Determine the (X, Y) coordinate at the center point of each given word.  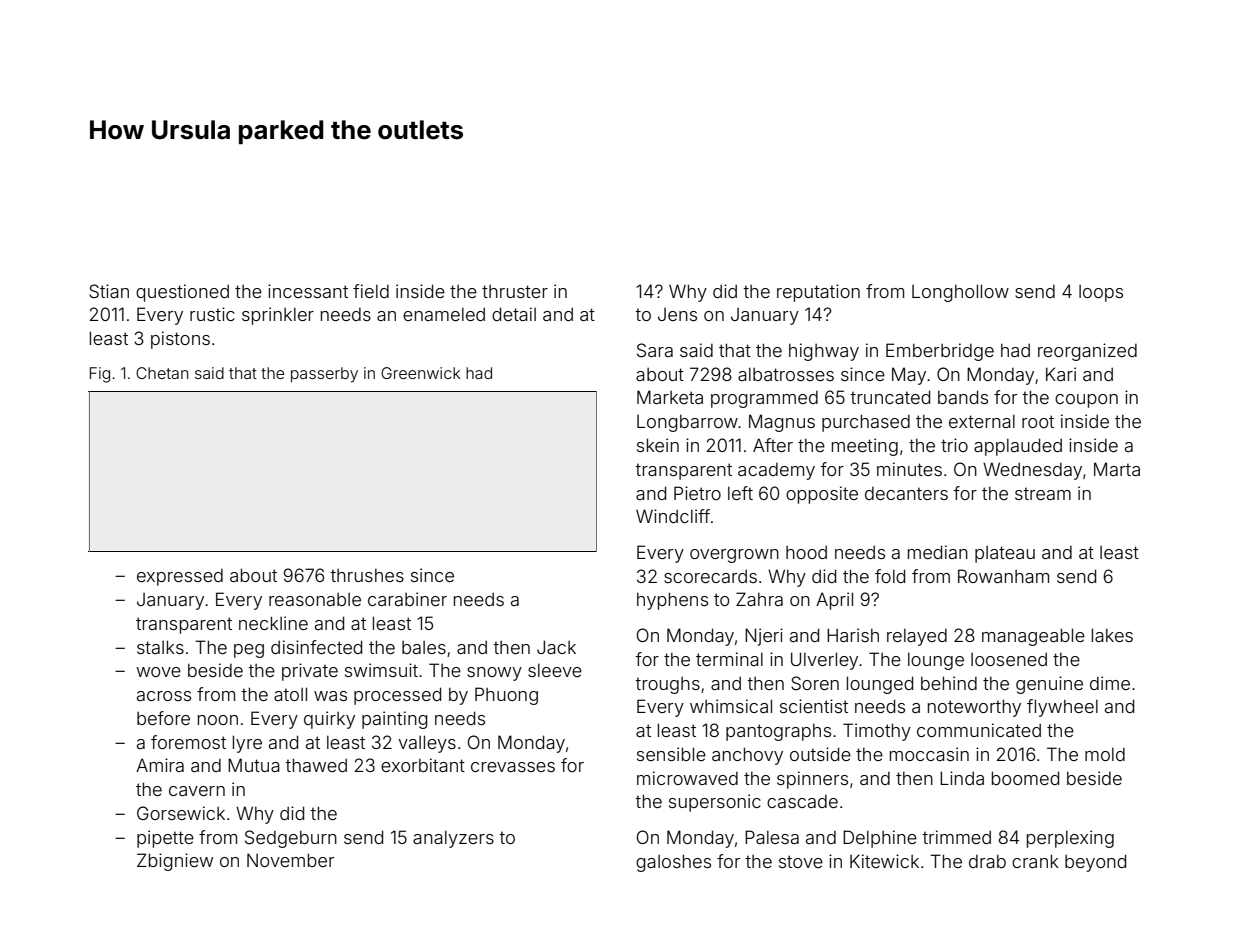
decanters (906, 493)
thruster (515, 291)
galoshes (673, 863)
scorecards (710, 576)
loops (1101, 293)
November (290, 860)
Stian (109, 291)
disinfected (316, 647)
